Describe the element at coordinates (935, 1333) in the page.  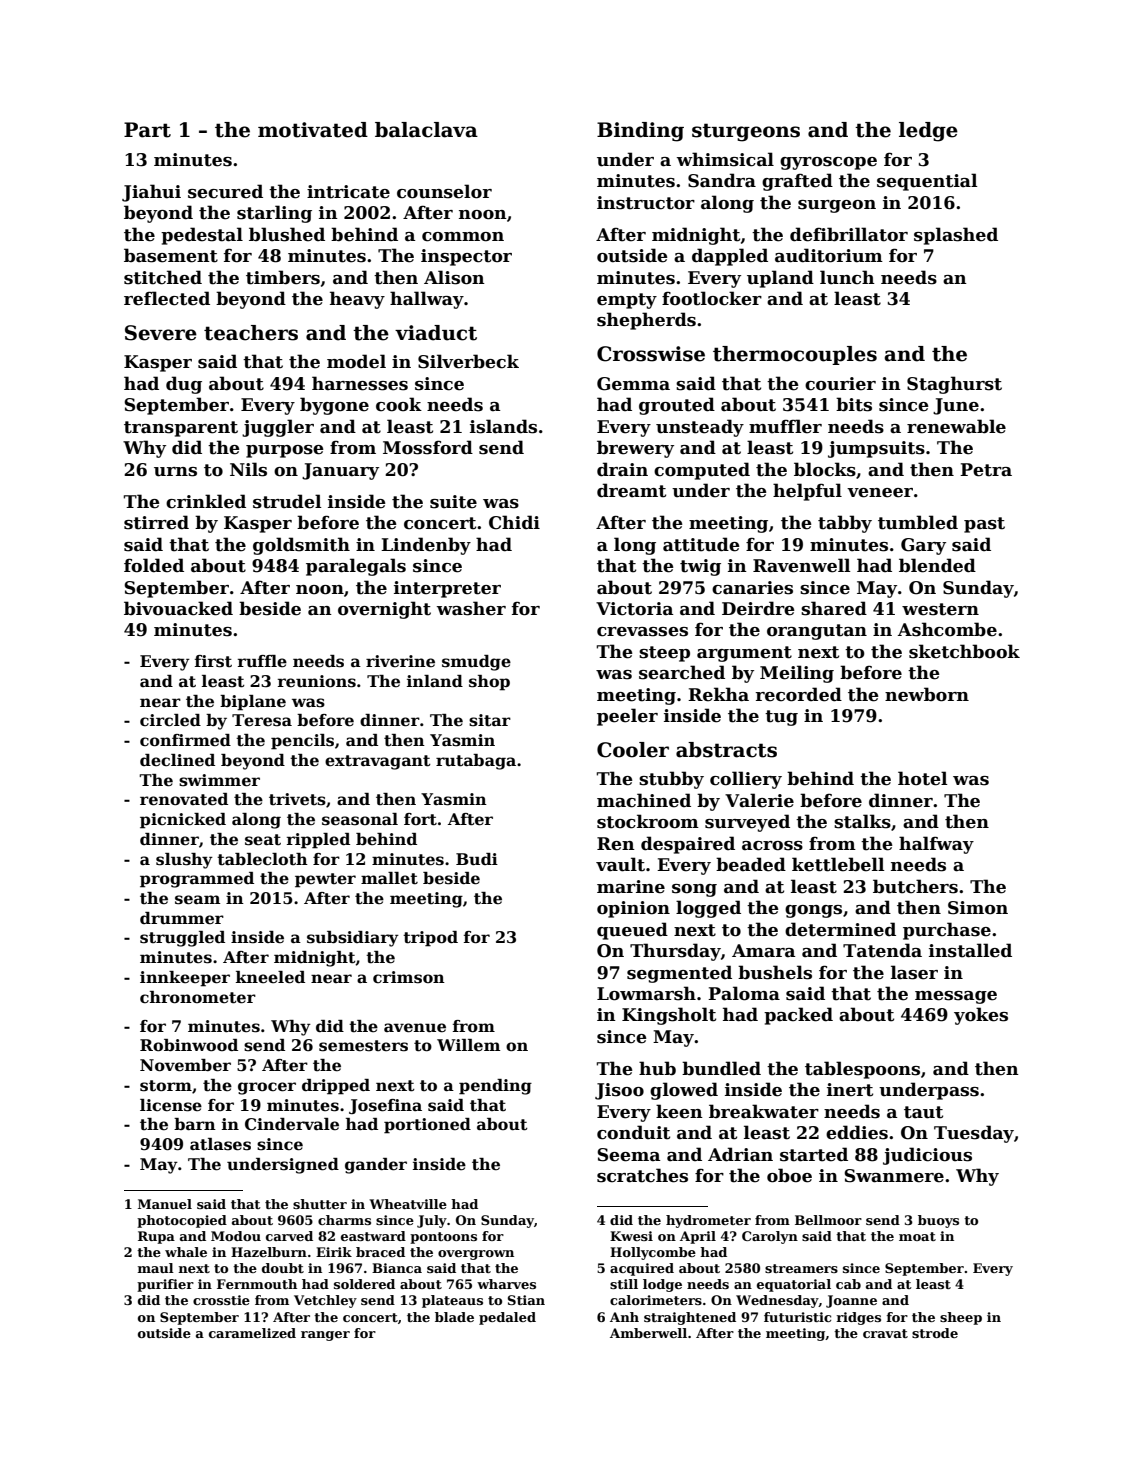
I see `strode` at that location.
